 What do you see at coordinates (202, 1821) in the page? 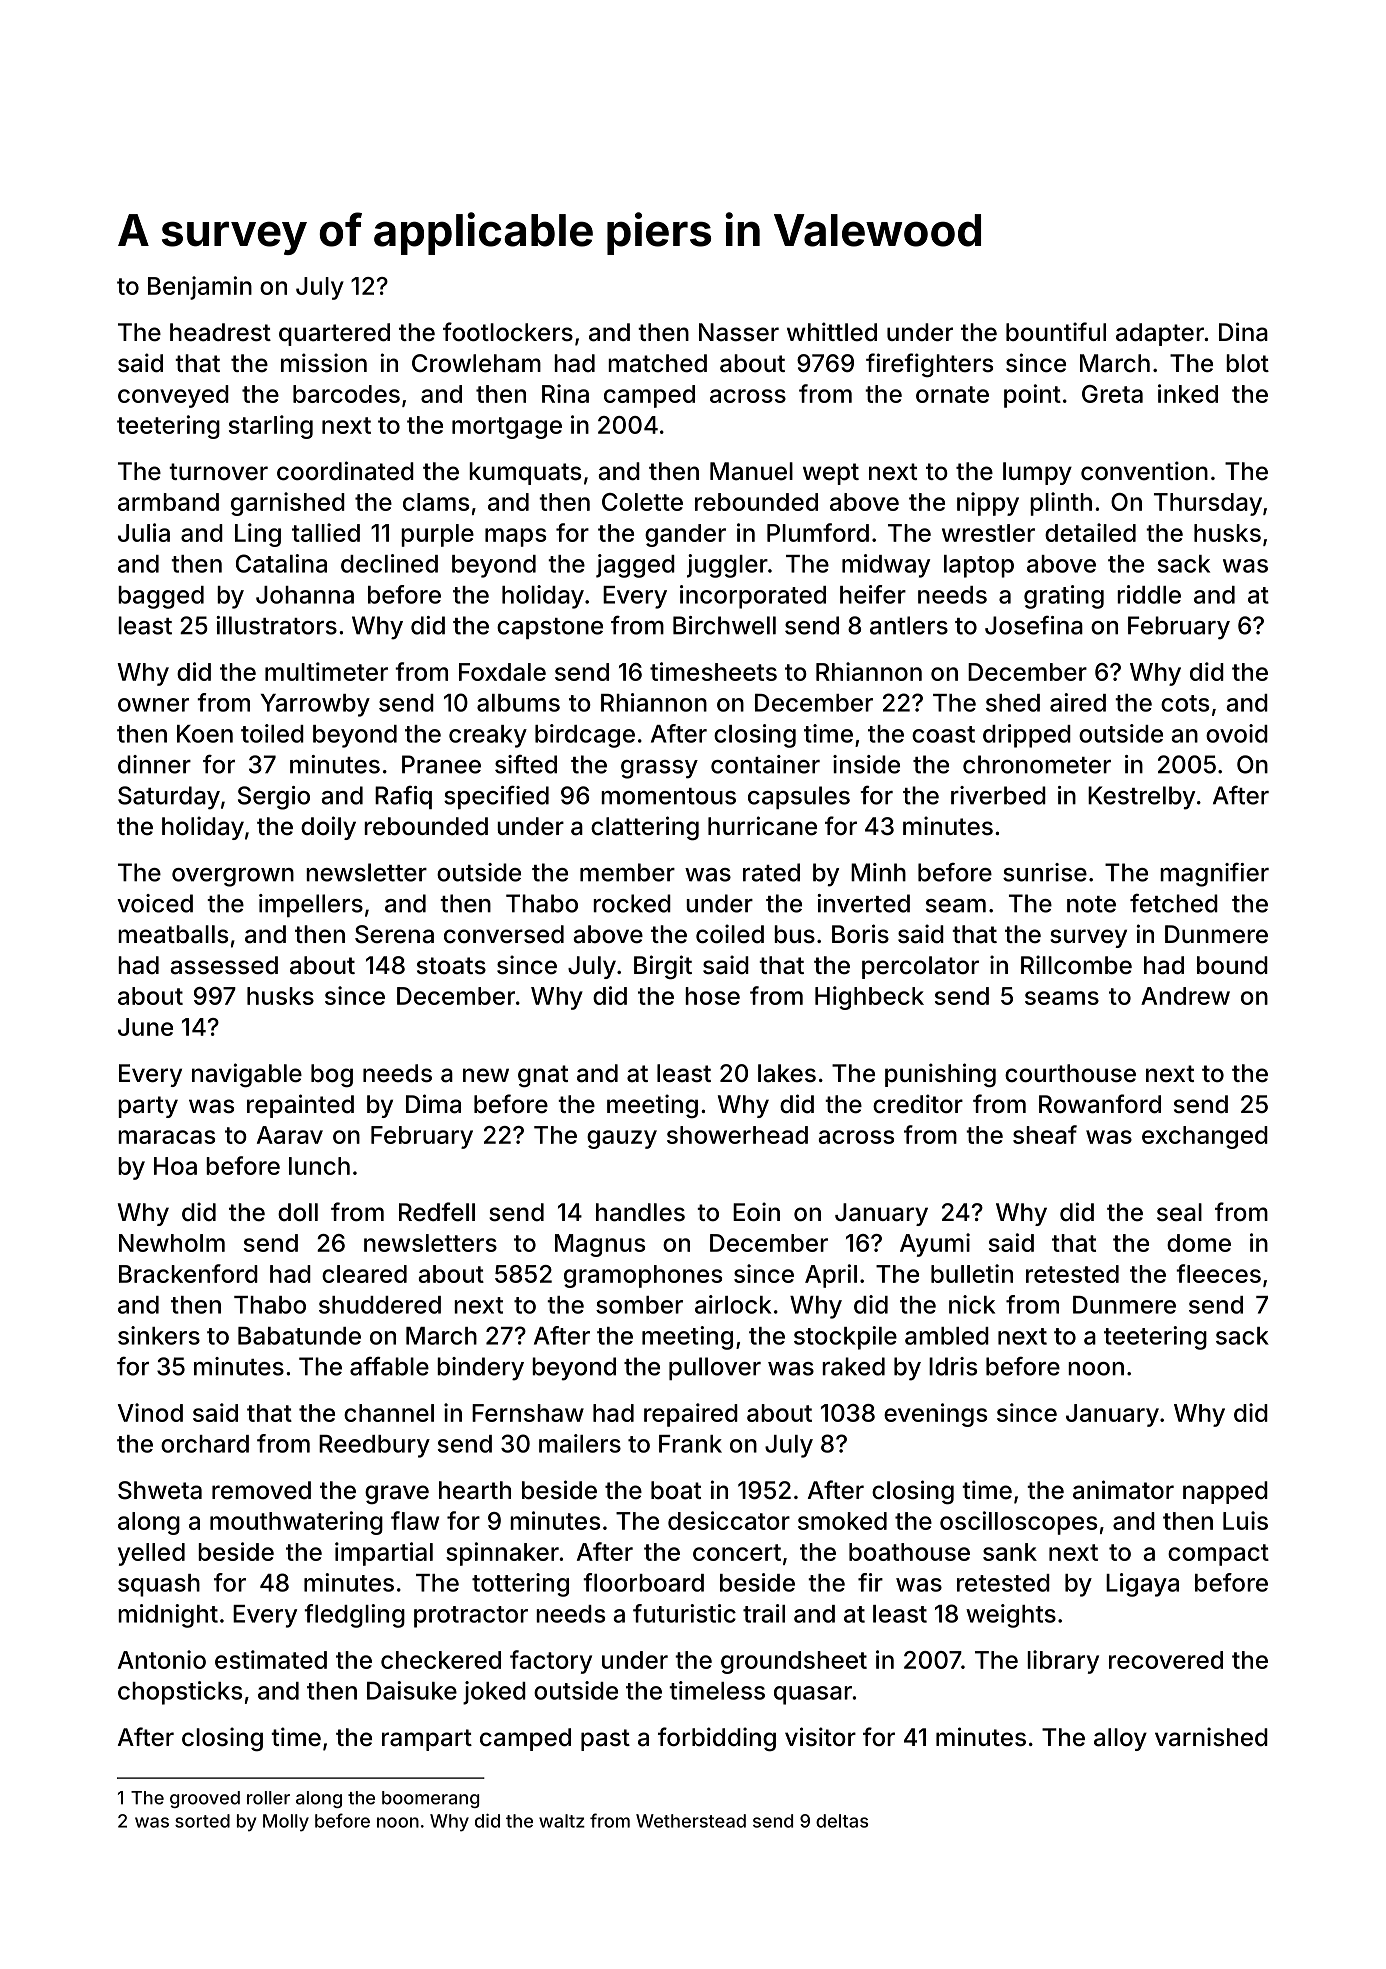
I see `sorted` at bounding box center [202, 1821].
